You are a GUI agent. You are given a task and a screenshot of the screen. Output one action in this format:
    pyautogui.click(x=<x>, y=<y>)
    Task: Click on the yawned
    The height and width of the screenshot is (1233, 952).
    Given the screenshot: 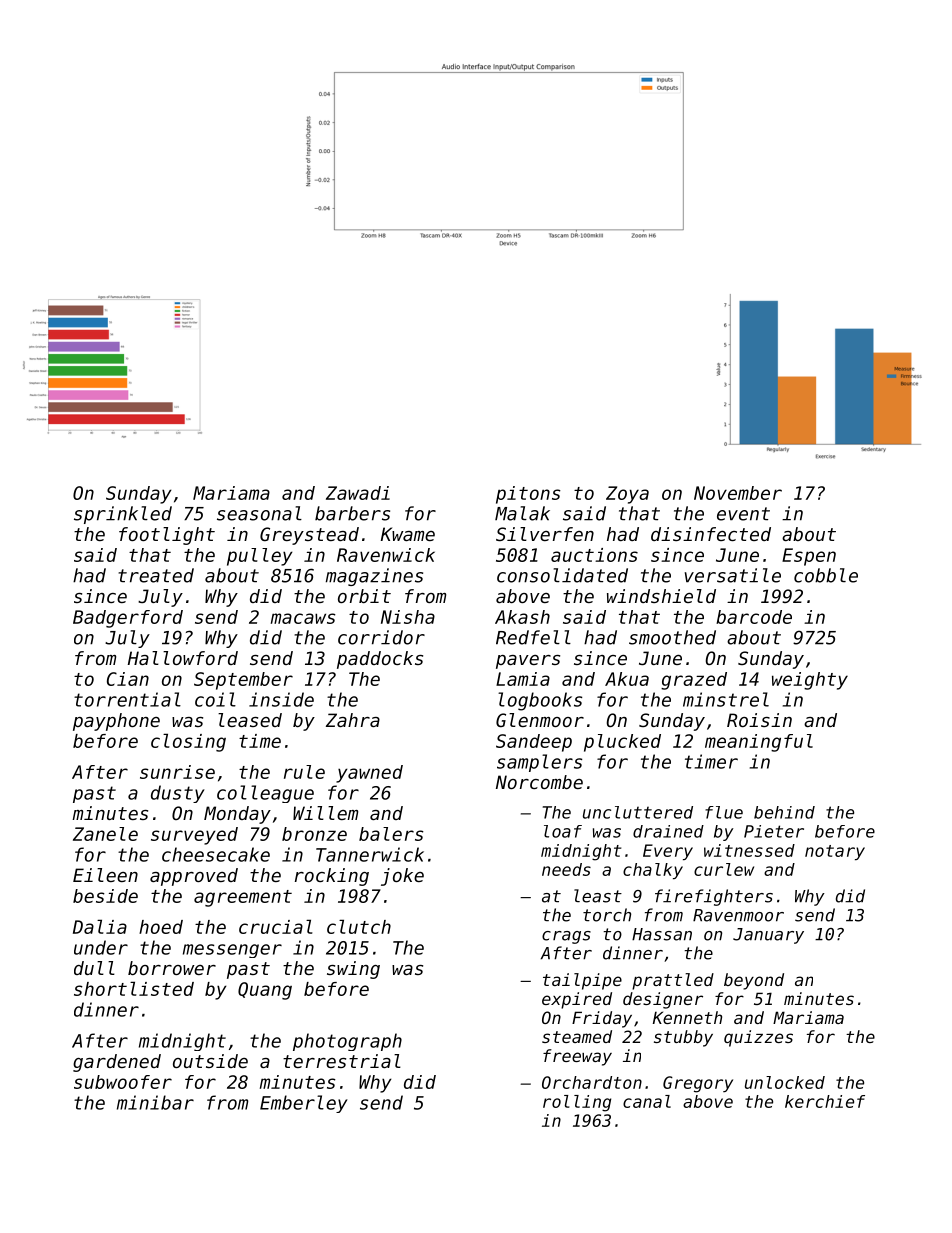 What is the action you would take?
    pyautogui.click(x=369, y=774)
